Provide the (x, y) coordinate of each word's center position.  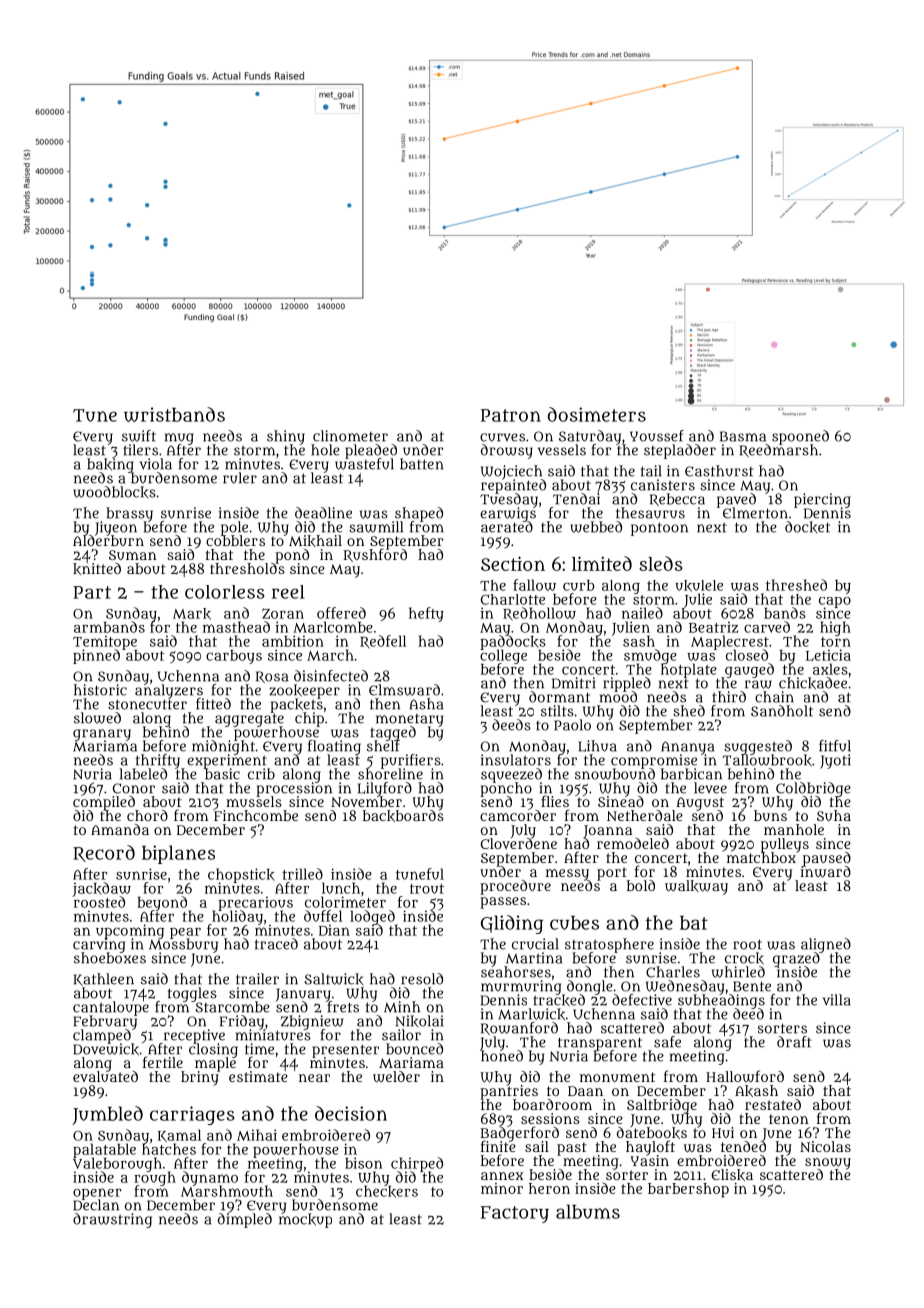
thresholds (247, 568)
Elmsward (404, 690)
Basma (743, 436)
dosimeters (597, 414)
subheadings (721, 1001)
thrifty (158, 761)
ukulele (699, 586)
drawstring (112, 1220)
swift (139, 436)
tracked (559, 1000)
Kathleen (104, 979)
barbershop (688, 1190)
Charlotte (513, 599)
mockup (305, 1221)
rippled (627, 684)
